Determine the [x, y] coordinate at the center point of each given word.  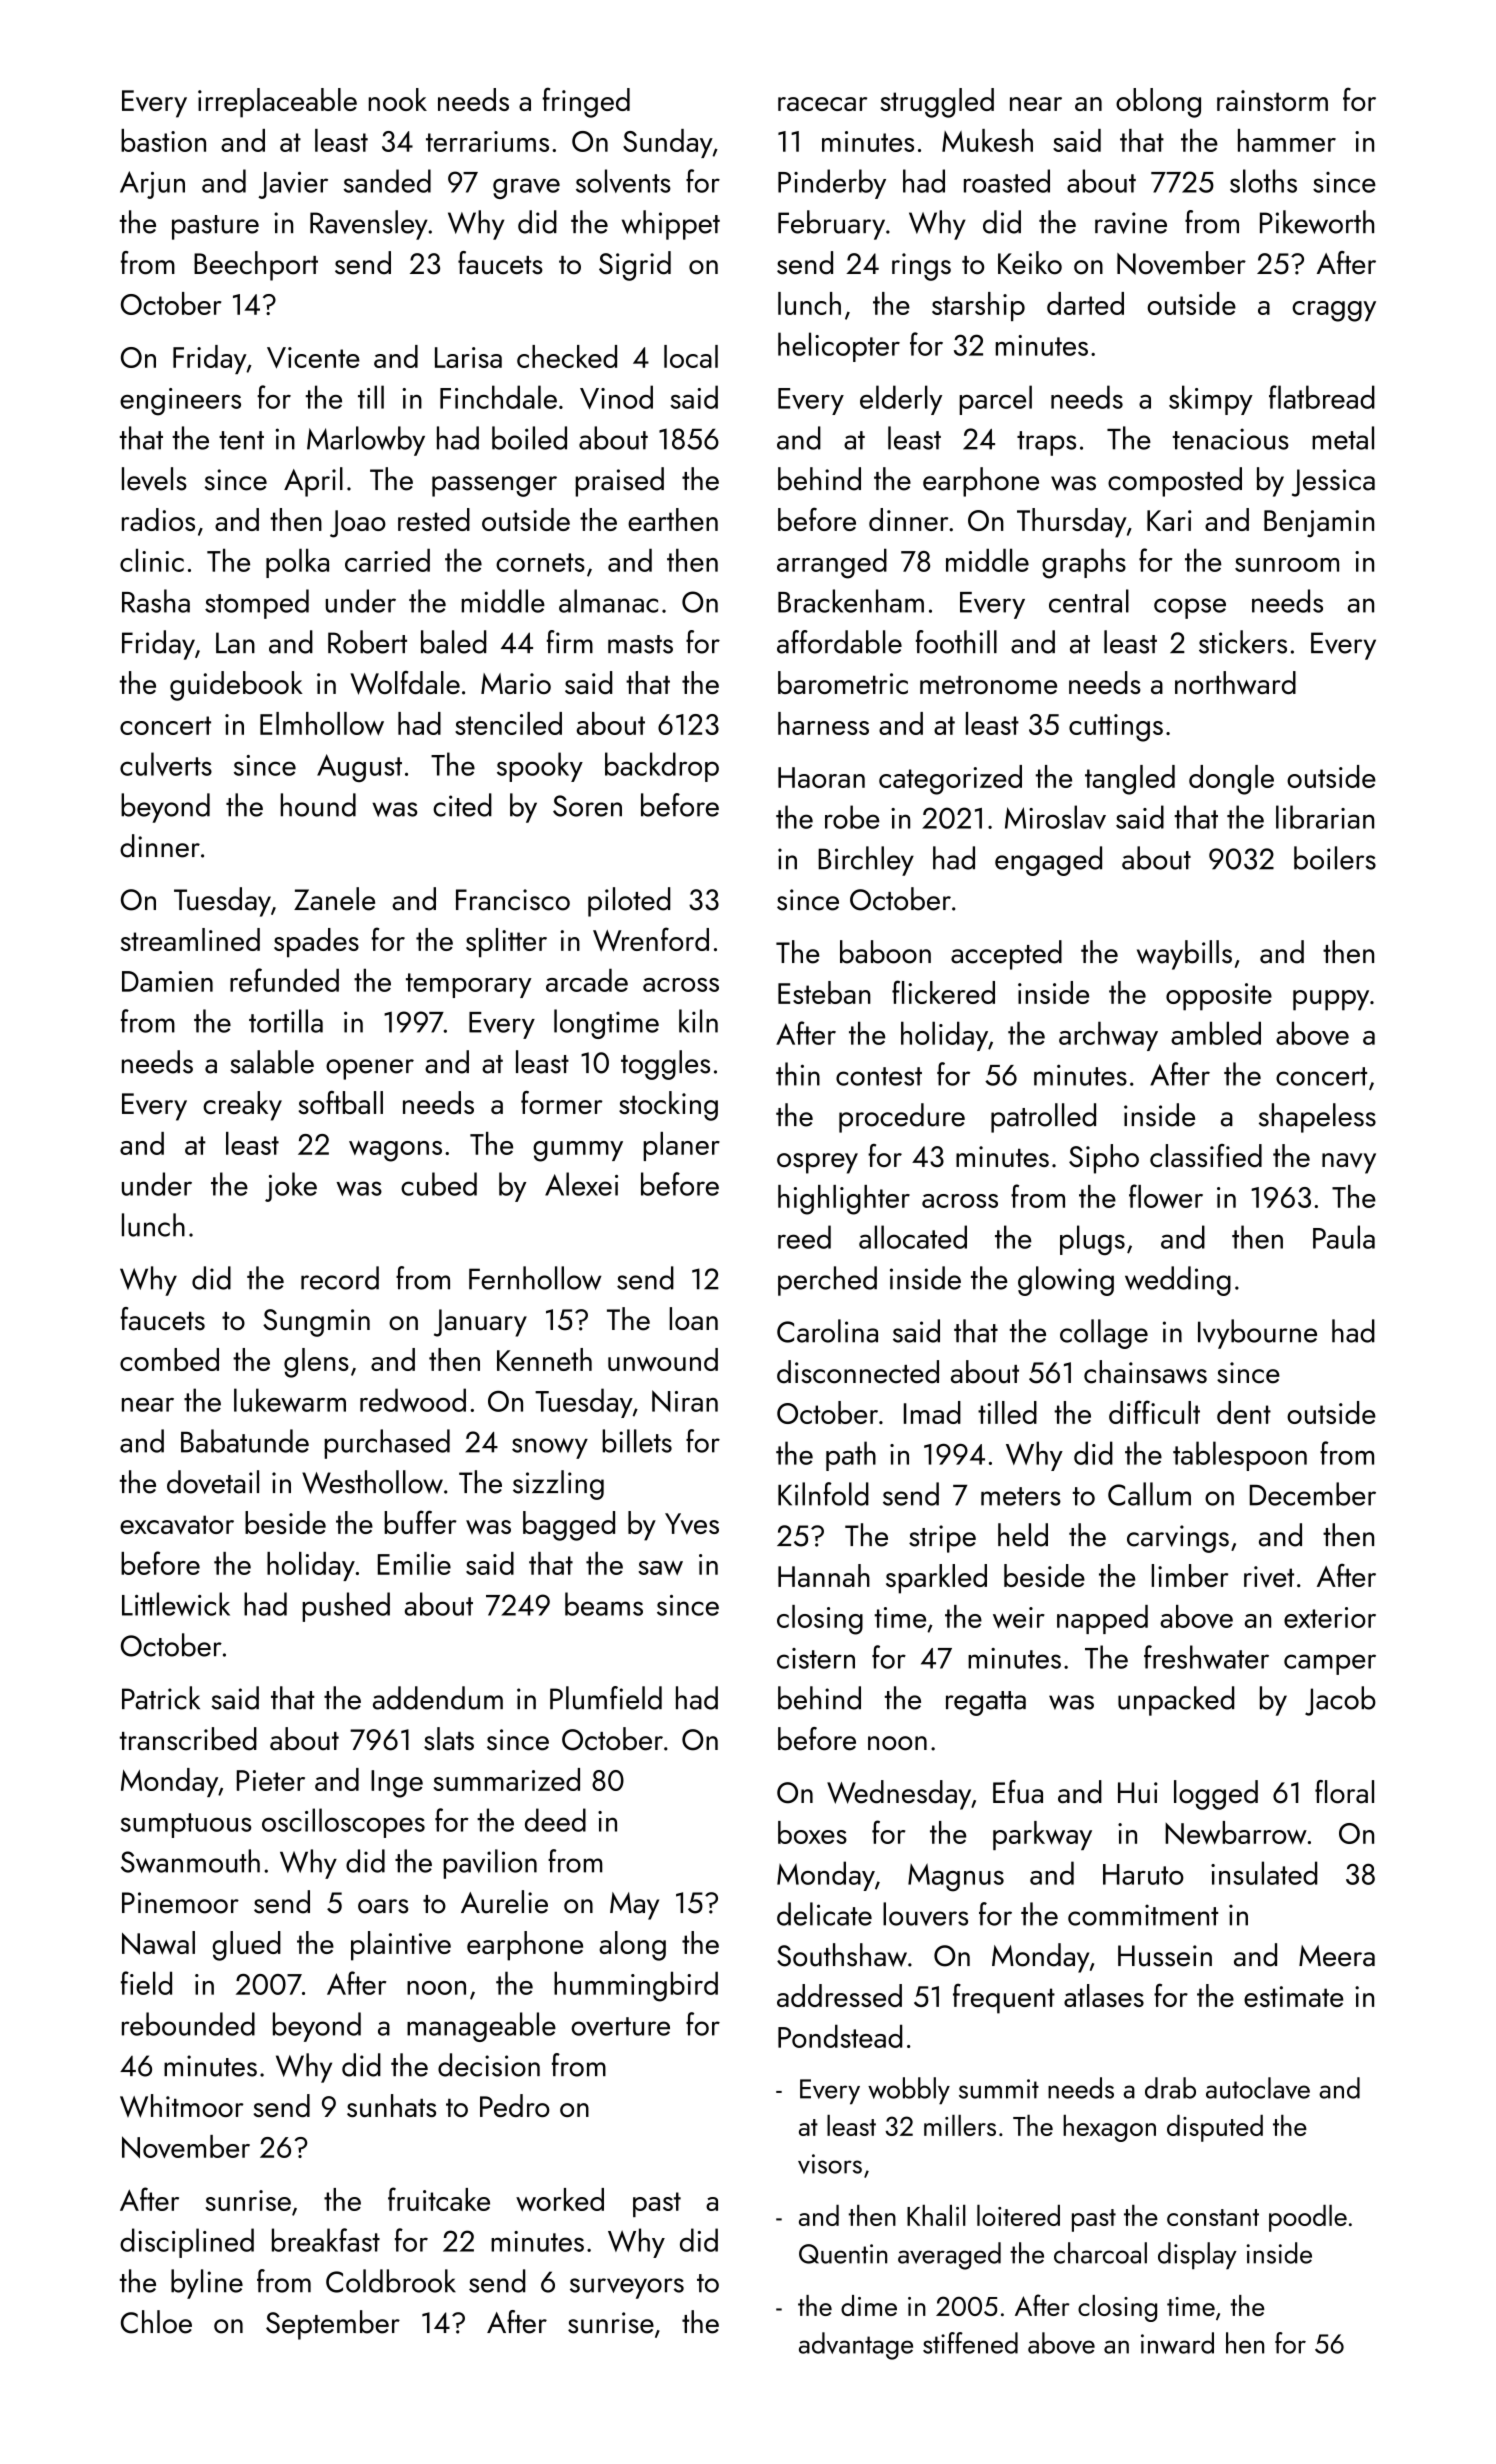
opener [370, 1069]
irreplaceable [277, 103]
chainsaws [1145, 1372]
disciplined [187, 2243]
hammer [1287, 140]
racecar [822, 104]
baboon [885, 952]
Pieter [271, 1780]
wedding [1178, 1281]
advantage [856, 2346]
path [851, 1456]
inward [1177, 2343]
